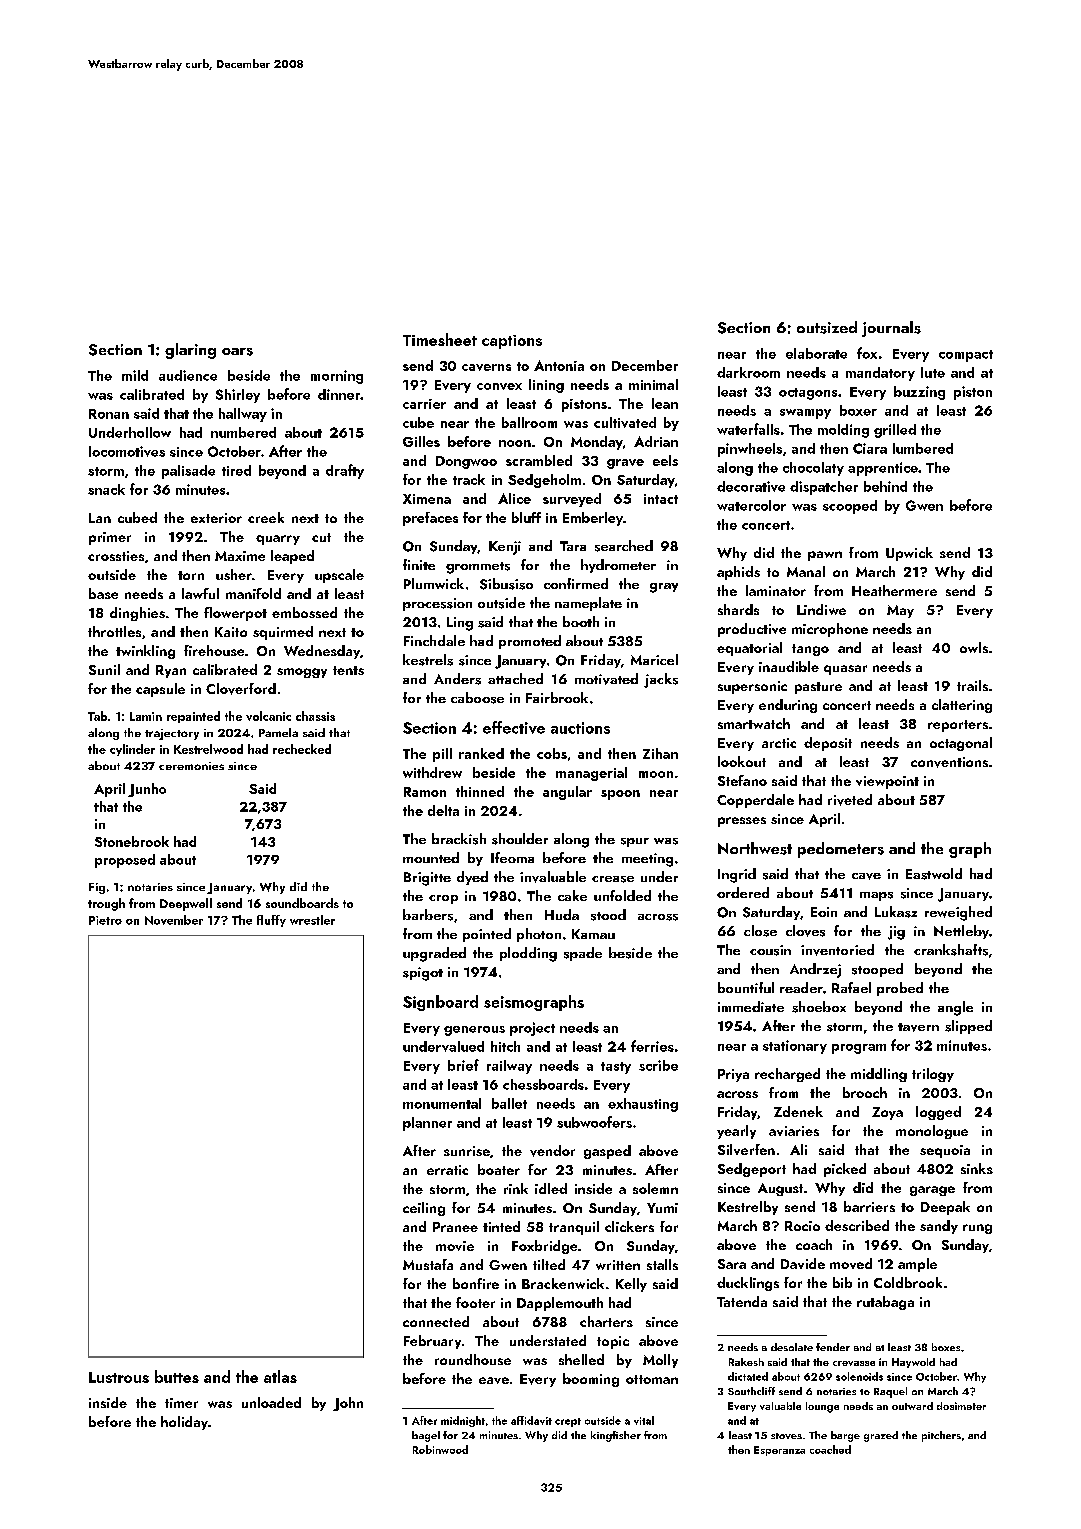 Image resolution: width=1081 pixels, height=1529 pixels. What do you see at coordinates (827, 327) in the document?
I see `outsized` at bounding box center [827, 327].
